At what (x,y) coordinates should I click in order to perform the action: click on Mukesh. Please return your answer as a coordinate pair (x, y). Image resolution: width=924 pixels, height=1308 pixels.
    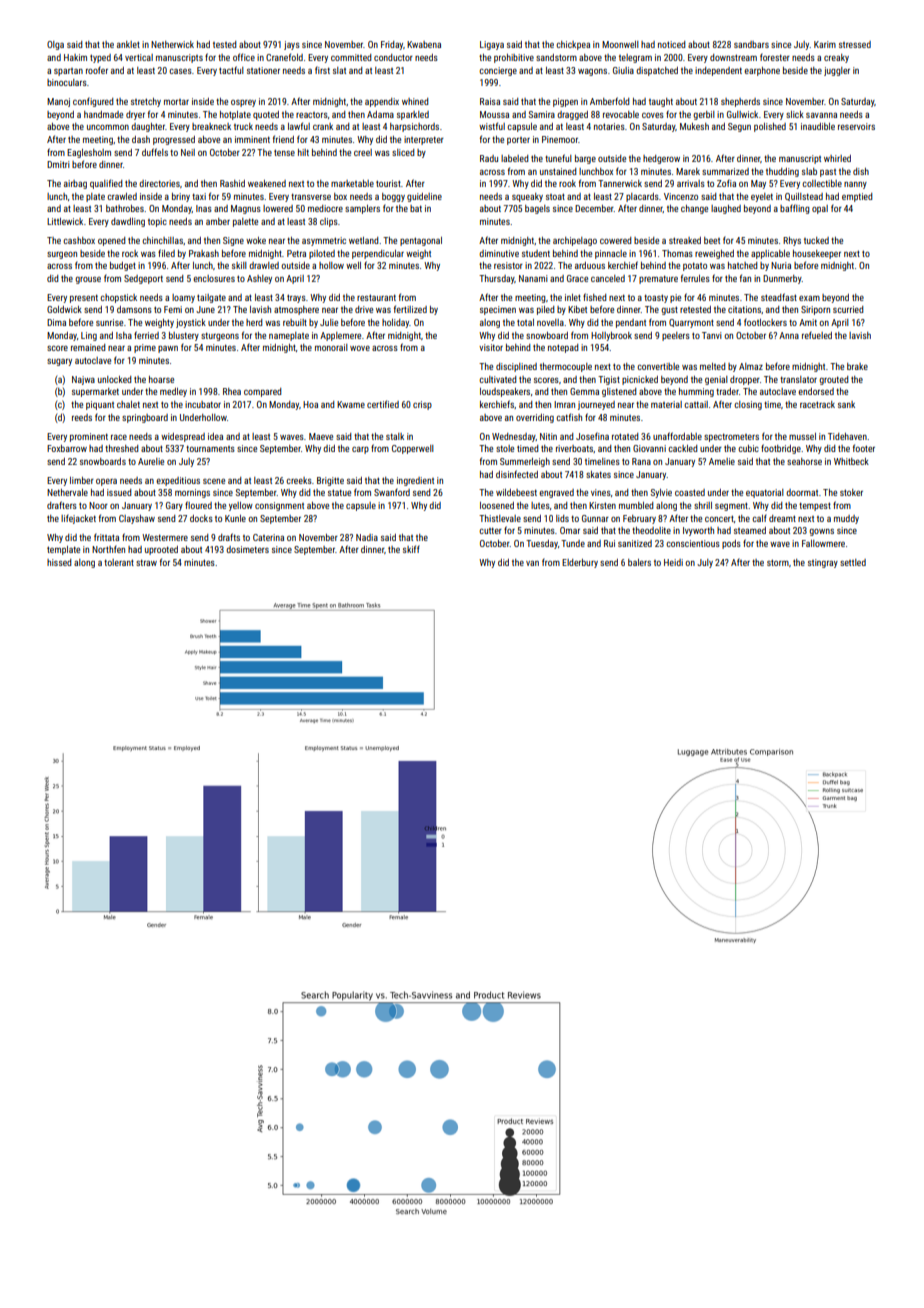
    Looking at the image, I should click on (694, 126).
